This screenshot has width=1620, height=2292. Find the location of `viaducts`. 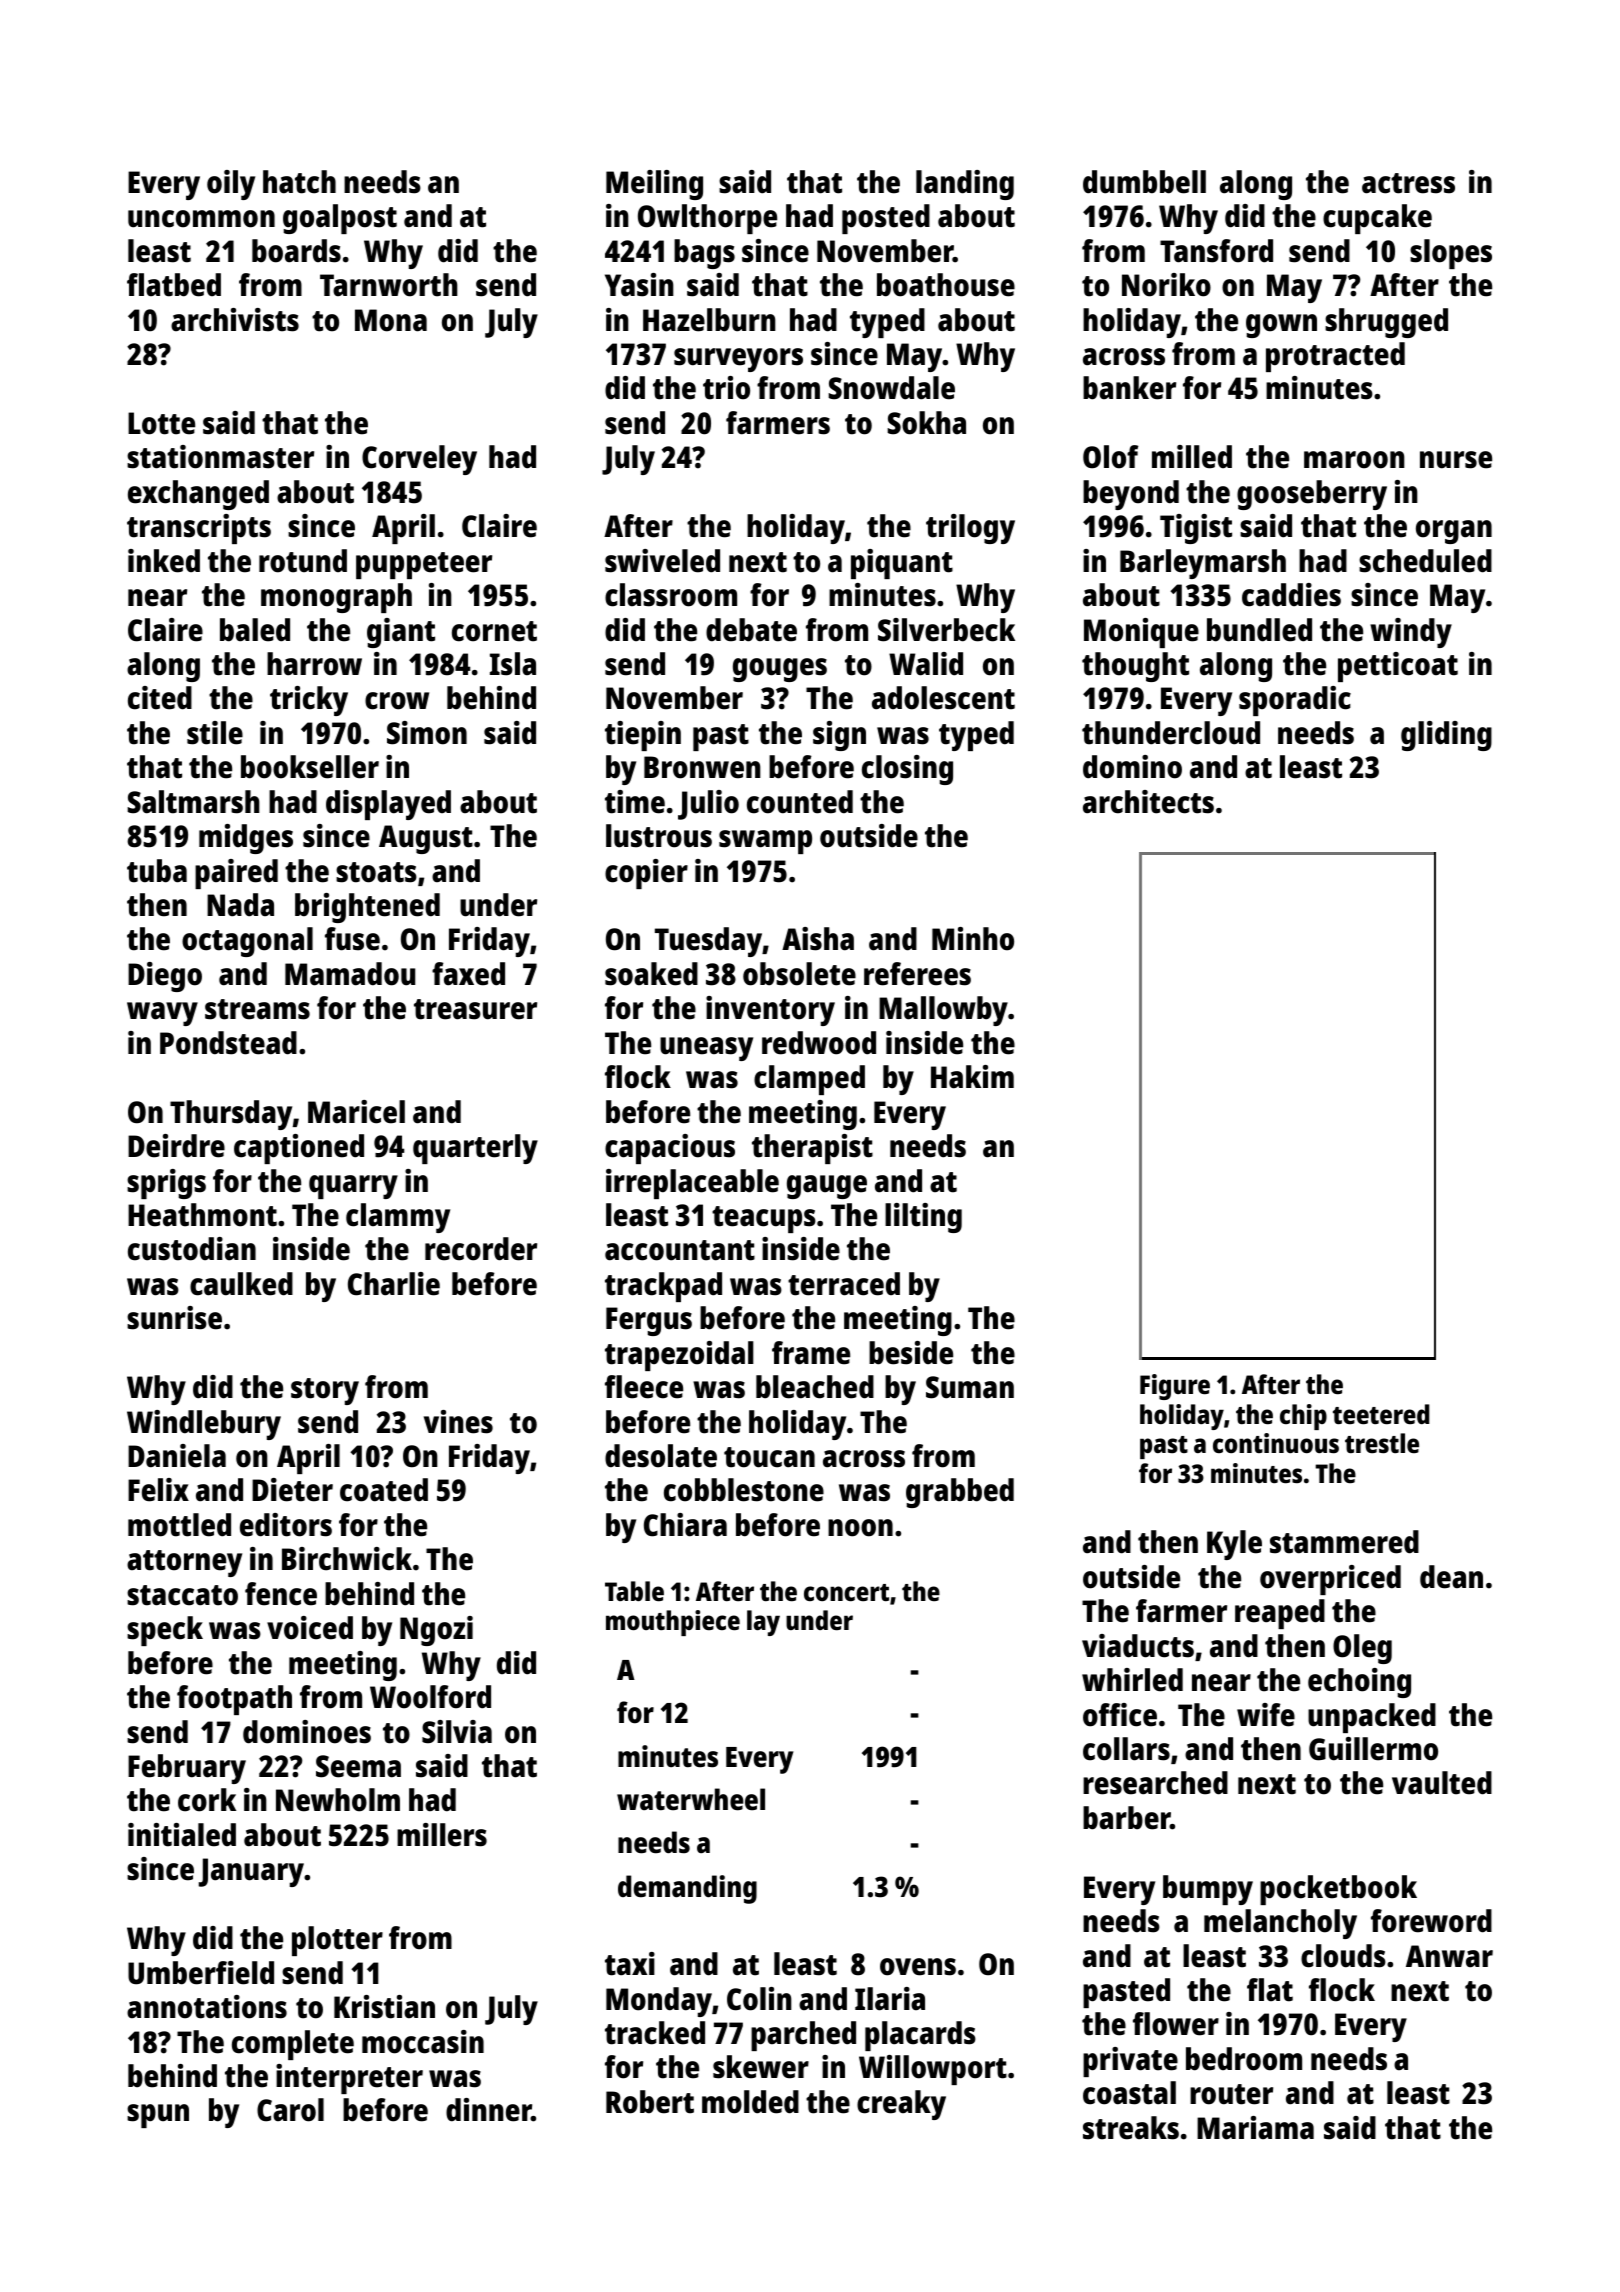

viaducts is located at coordinates (1138, 1646).
